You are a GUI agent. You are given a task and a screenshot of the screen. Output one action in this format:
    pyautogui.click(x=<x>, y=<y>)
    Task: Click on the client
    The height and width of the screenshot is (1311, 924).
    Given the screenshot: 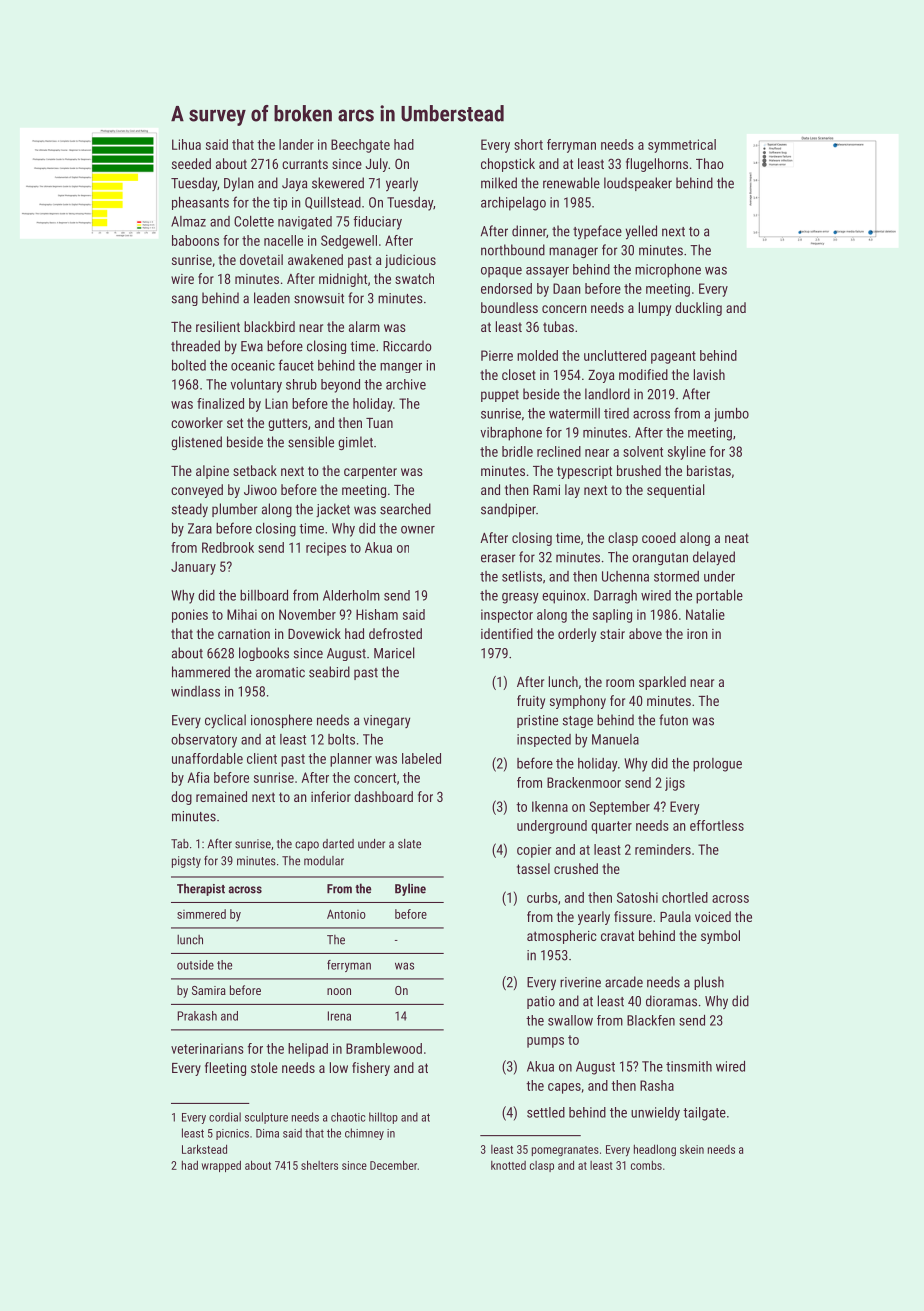 What is the action you would take?
    pyautogui.click(x=262, y=758)
